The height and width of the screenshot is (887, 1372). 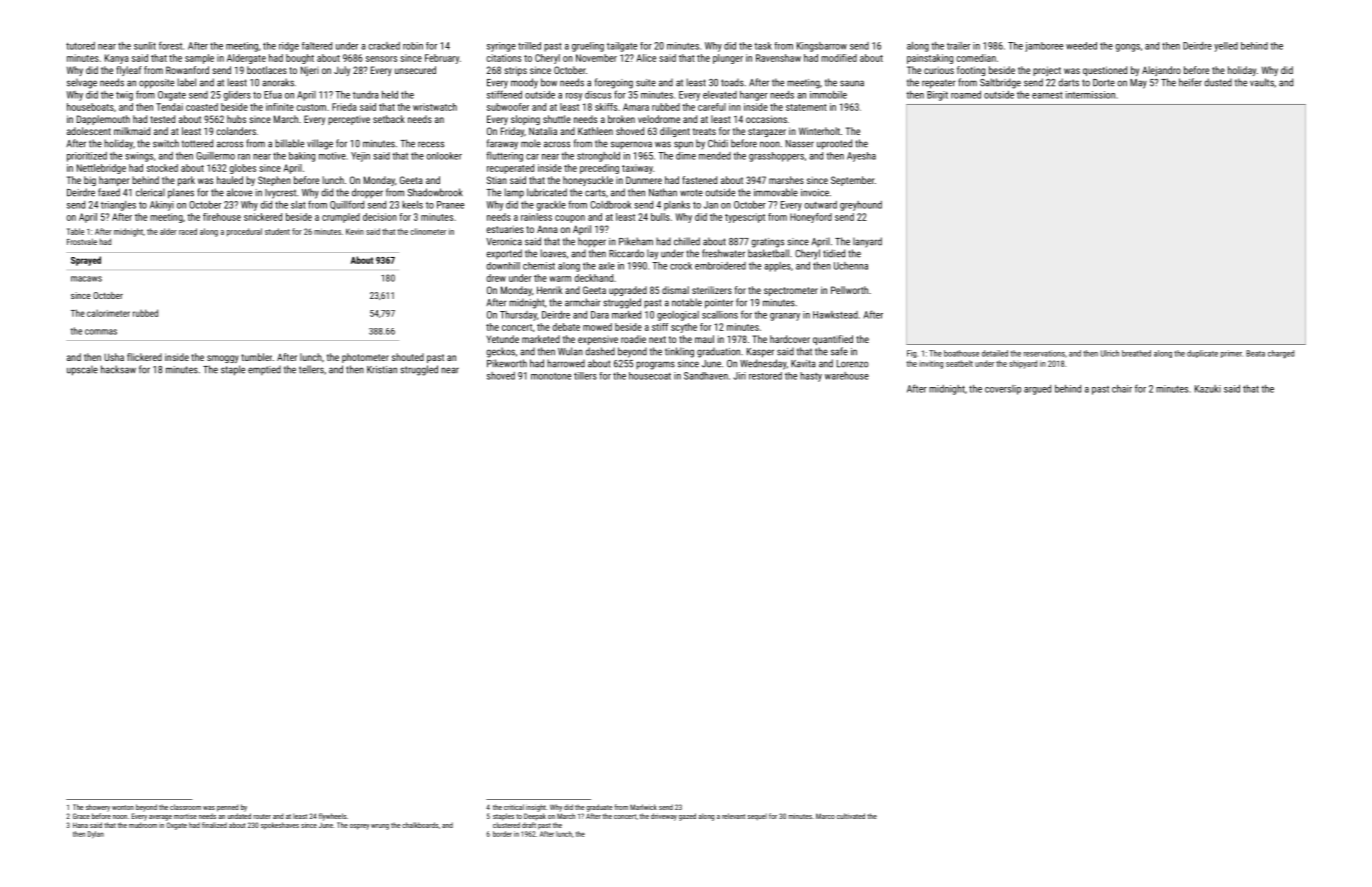 I want to click on Winterholt, so click(x=819, y=131).
